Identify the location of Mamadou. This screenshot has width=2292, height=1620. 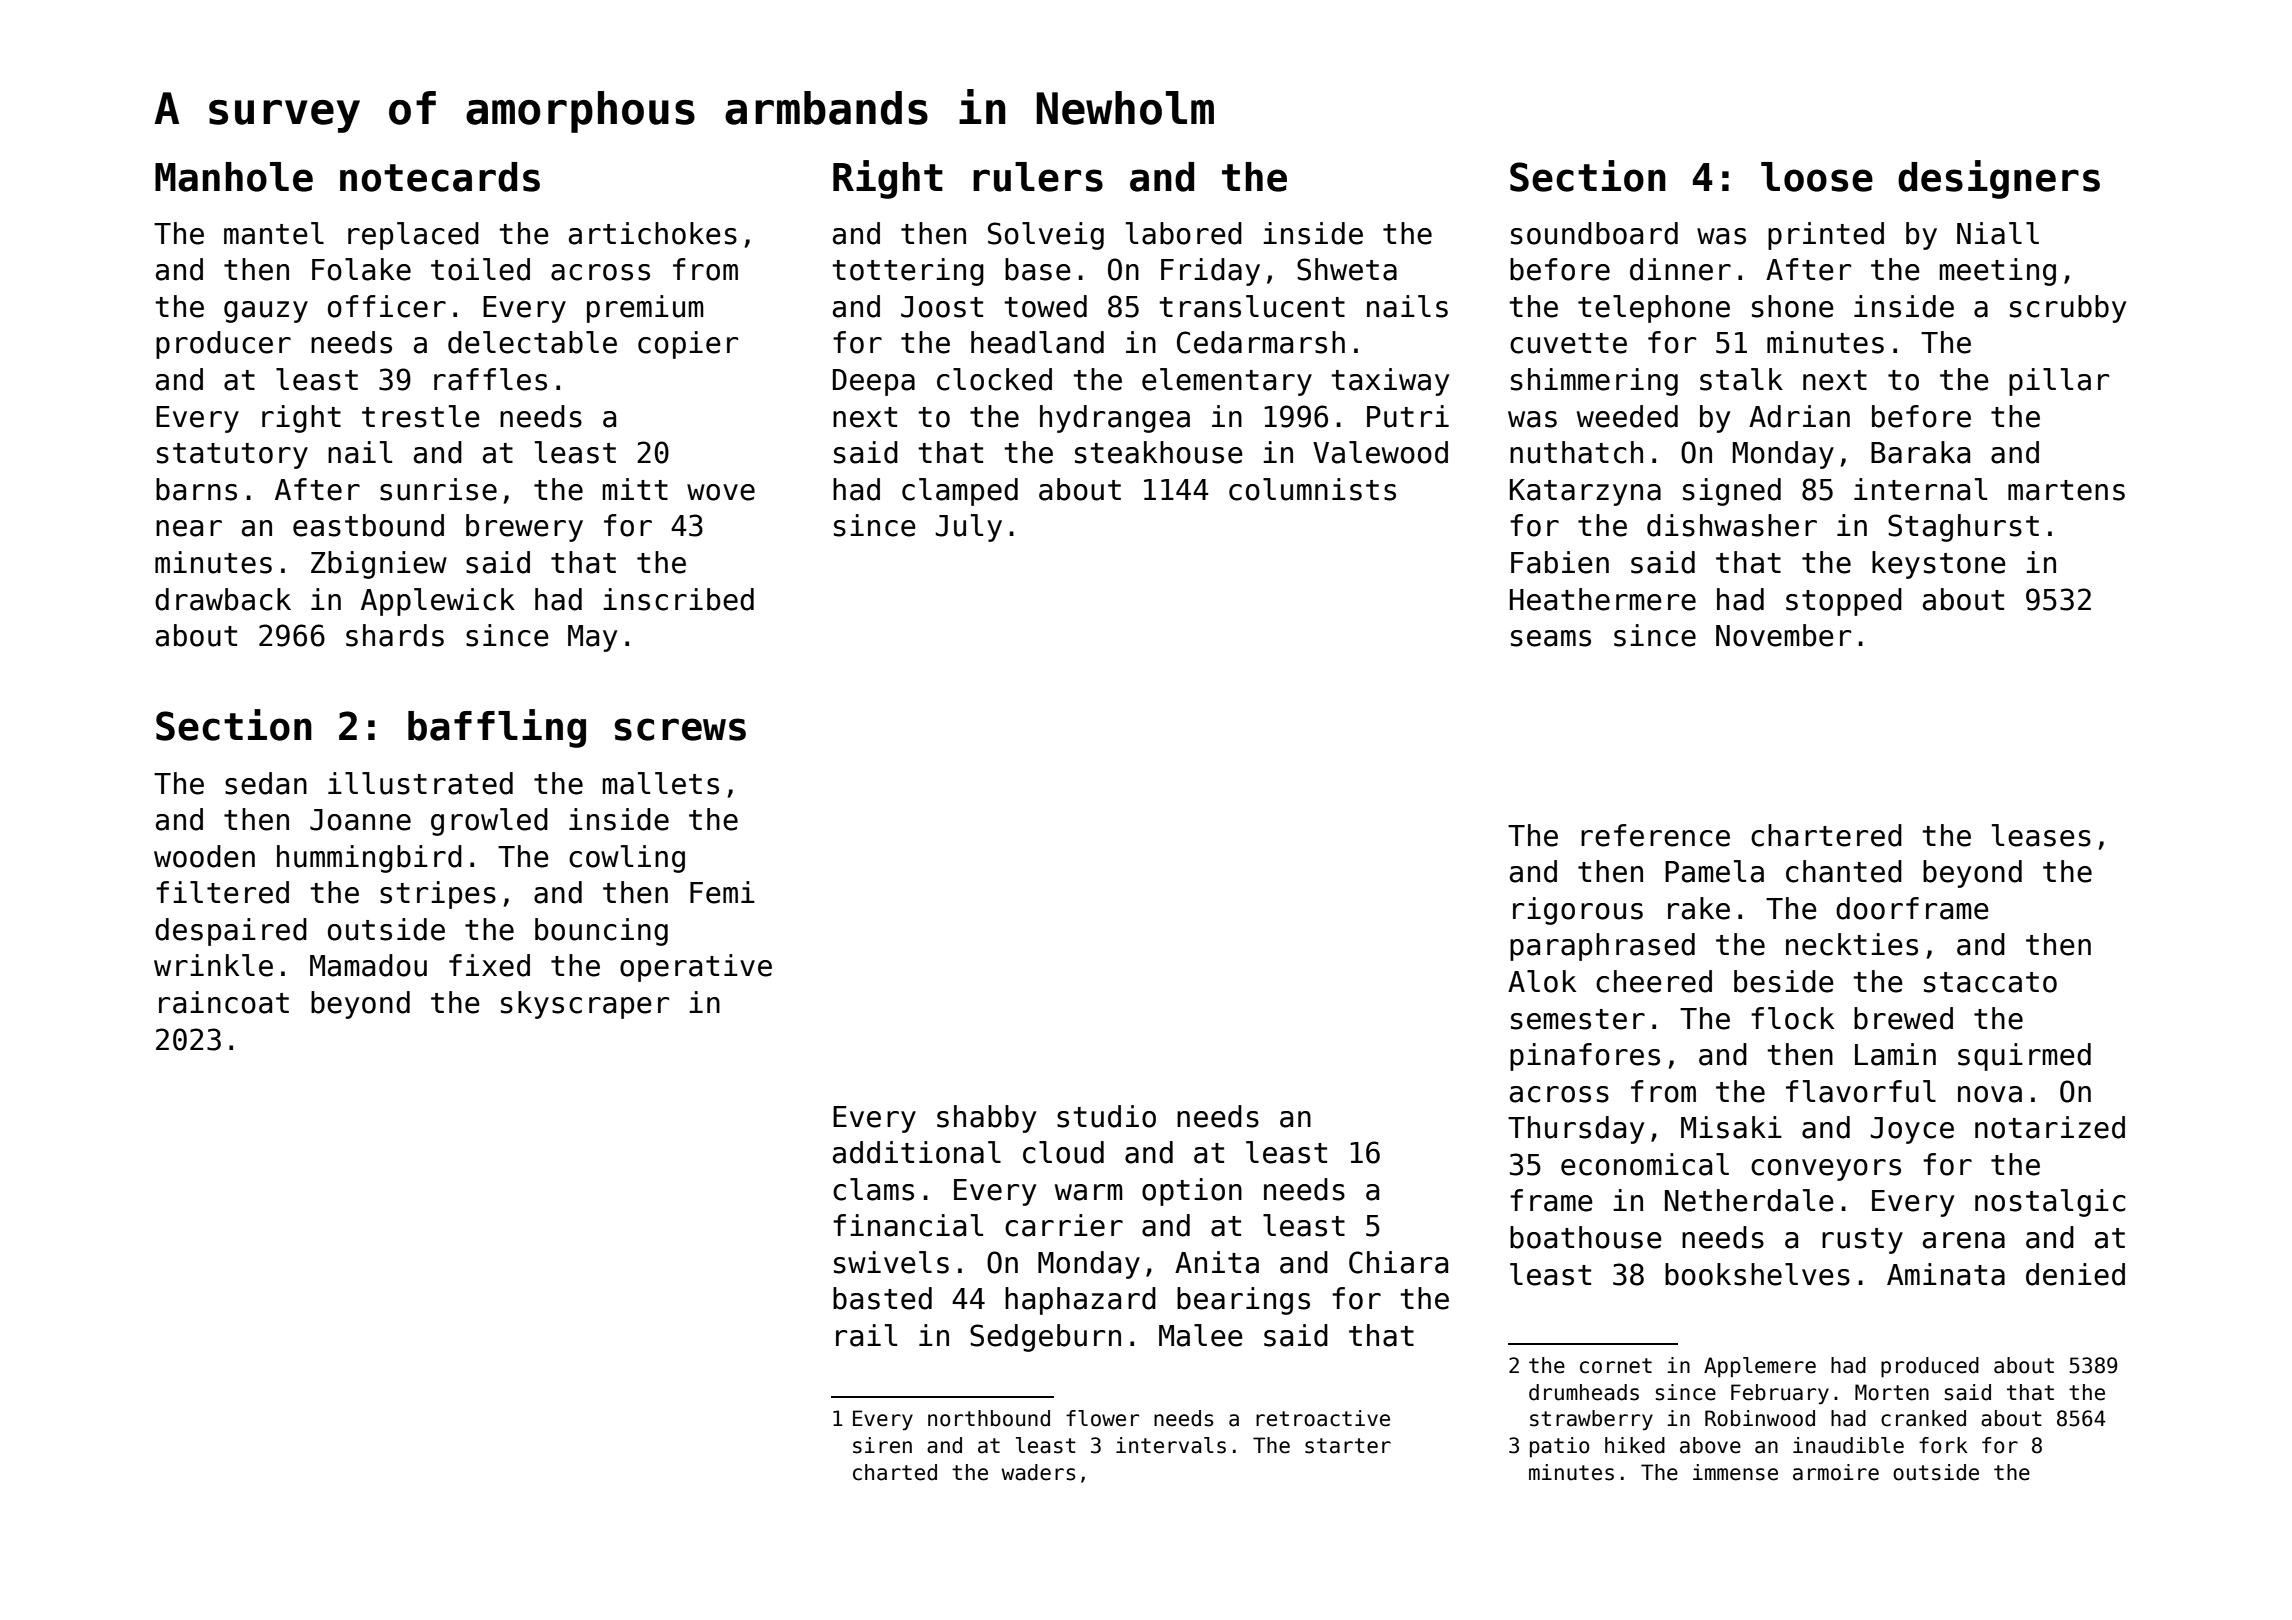
(368, 965).
